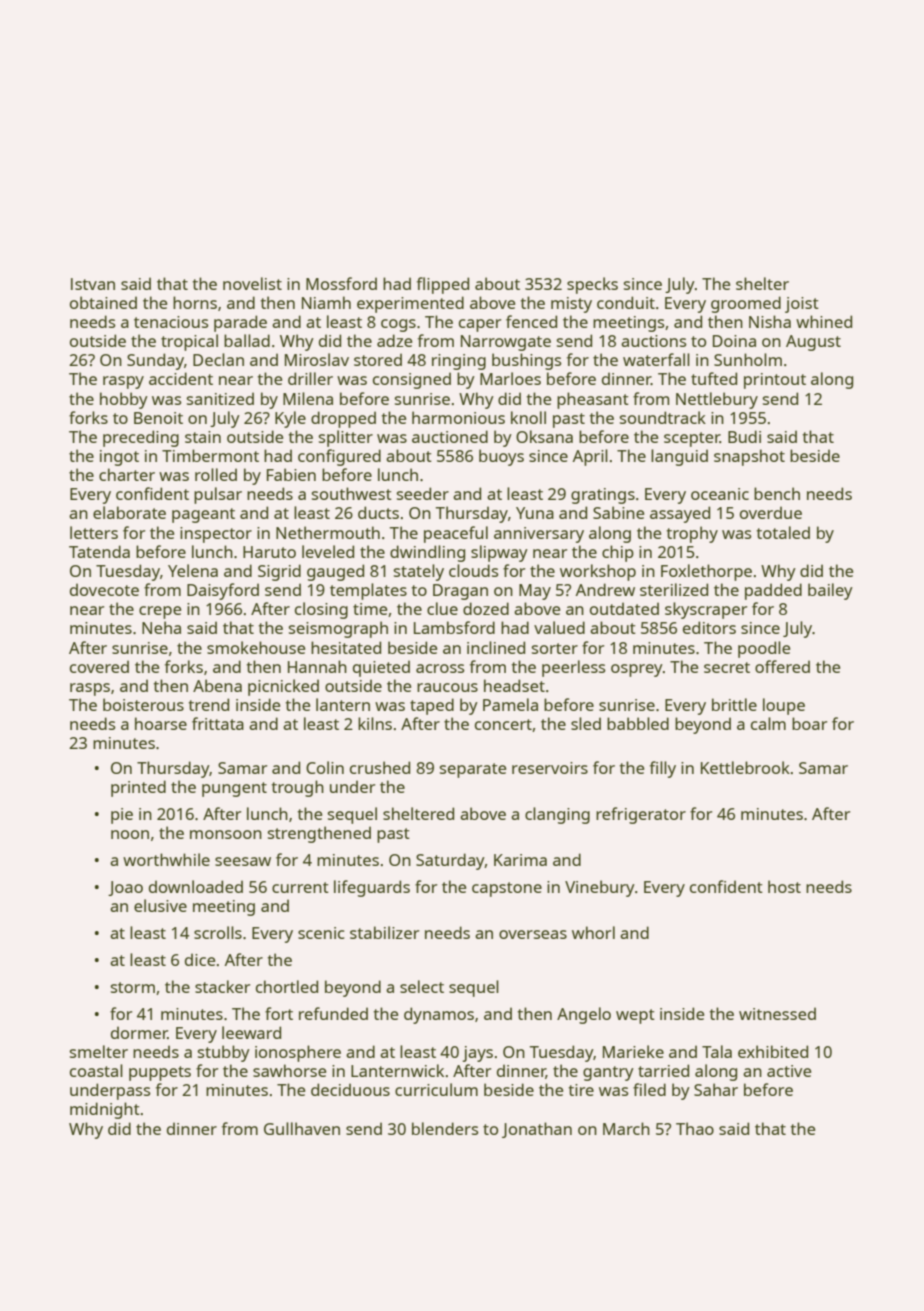 The width and height of the screenshot is (924, 1311). I want to click on inspector, so click(216, 535).
